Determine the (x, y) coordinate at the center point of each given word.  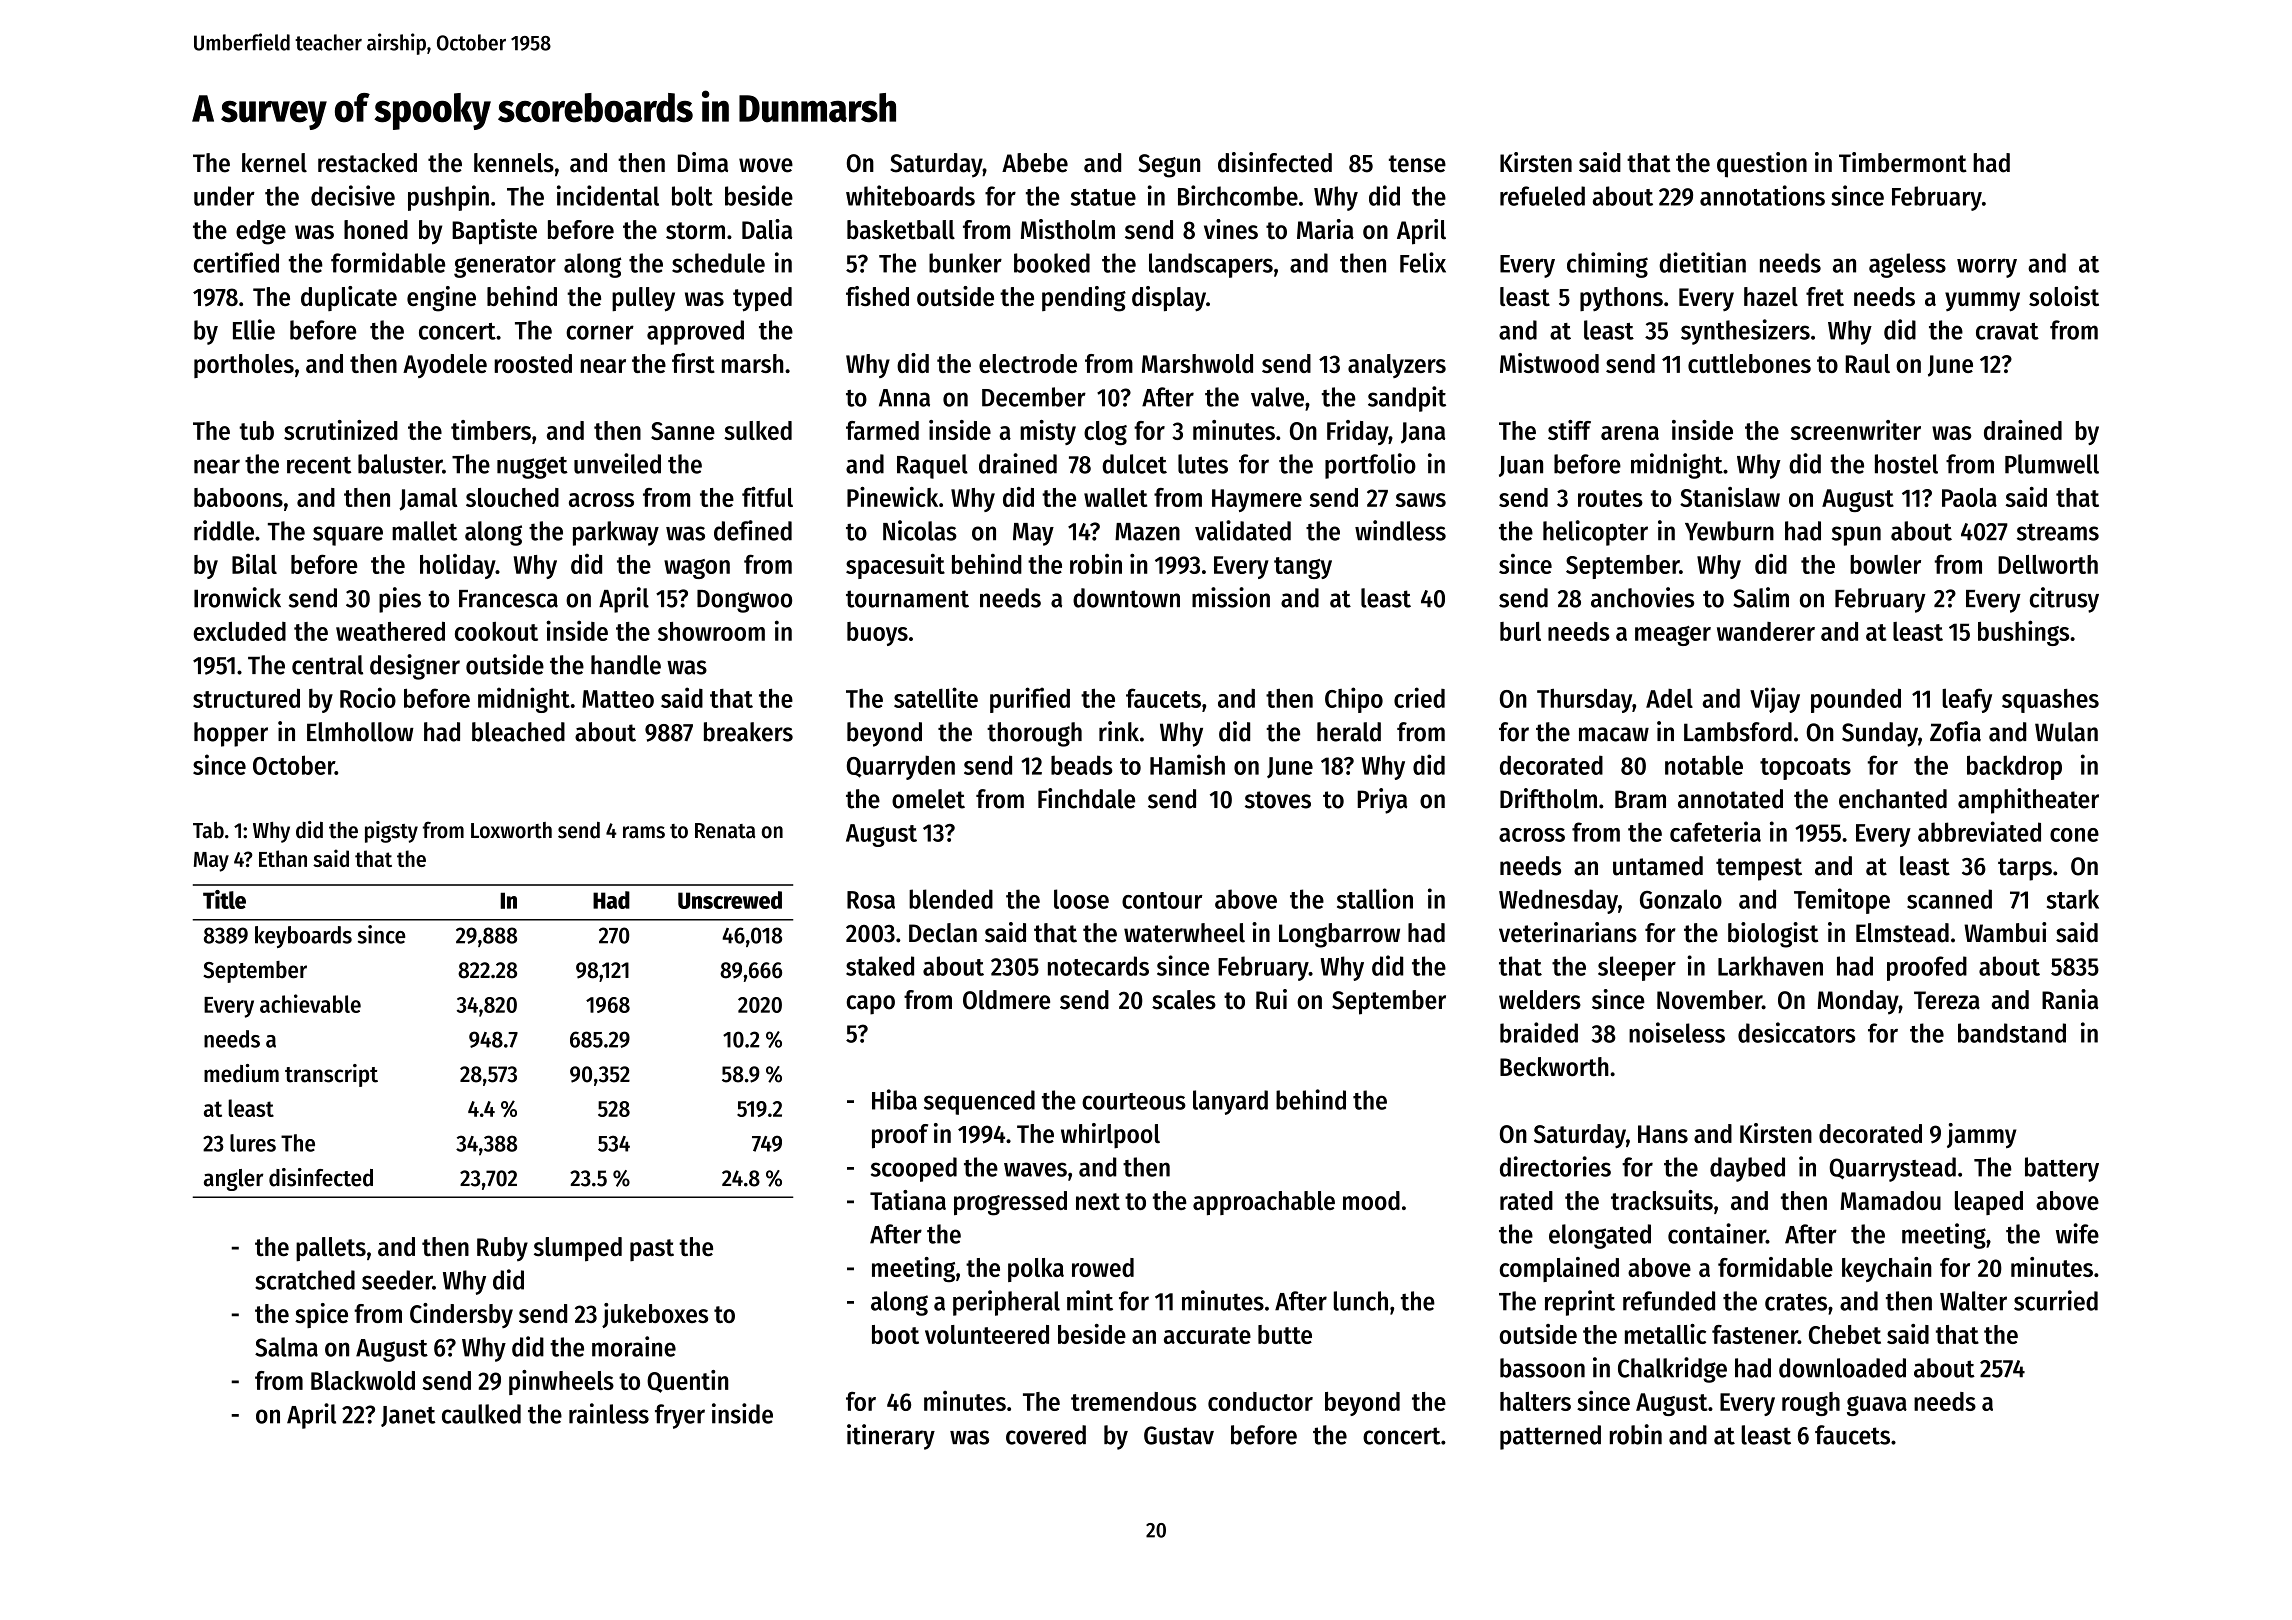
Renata (725, 831)
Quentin (687, 1381)
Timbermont (1903, 162)
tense (1417, 164)
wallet (1115, 497)
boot (895, 1334)
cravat (2007, 331)
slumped (578, 1249)
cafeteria (1715, 831)
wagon (697, 569)
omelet (928, 799)
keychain (1887, 1269)
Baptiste (494, 232)
